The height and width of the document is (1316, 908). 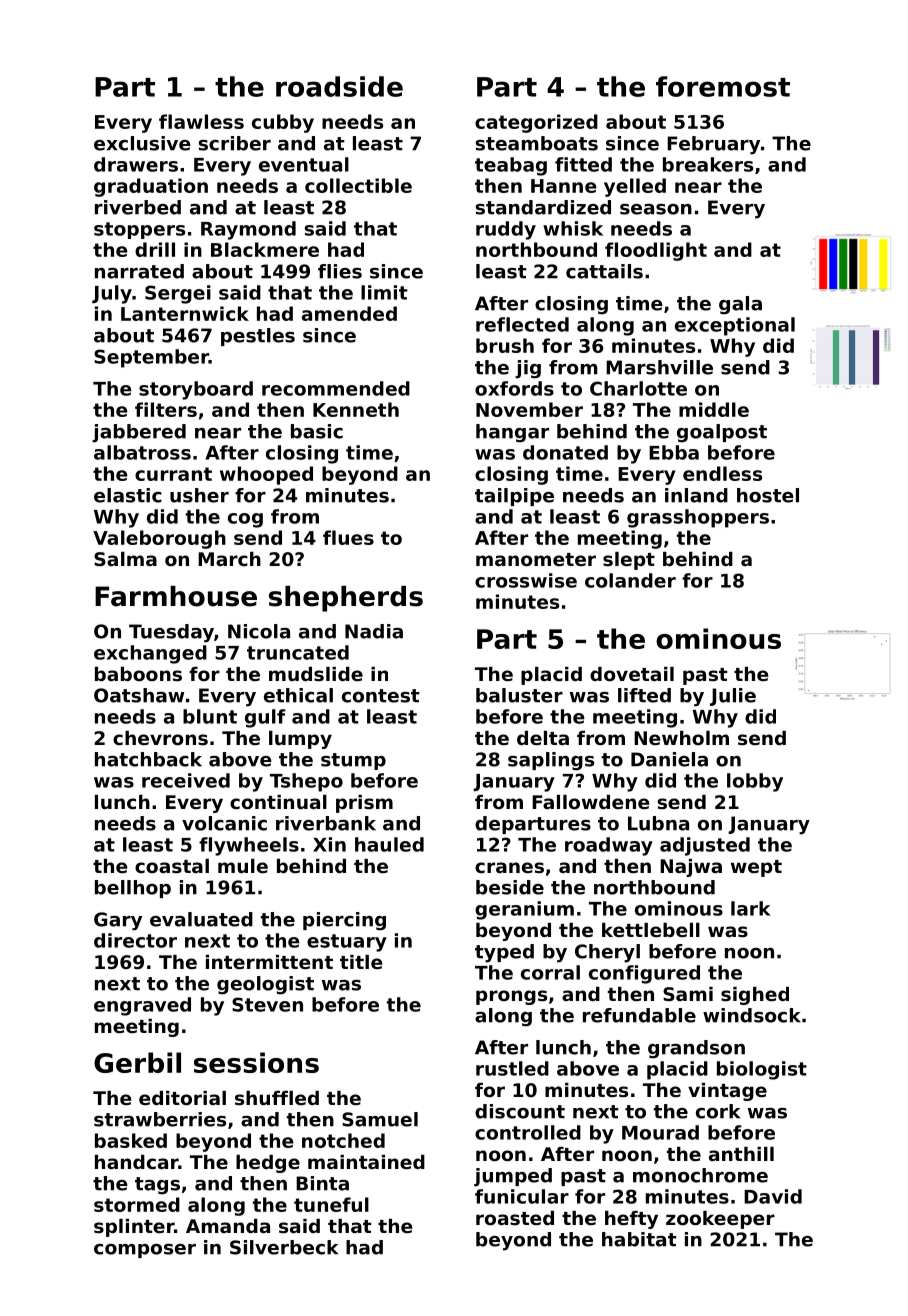 What do you see at coordinates (723, 86) in the document?
I see `foremost` at bounding box center [723, 86].
